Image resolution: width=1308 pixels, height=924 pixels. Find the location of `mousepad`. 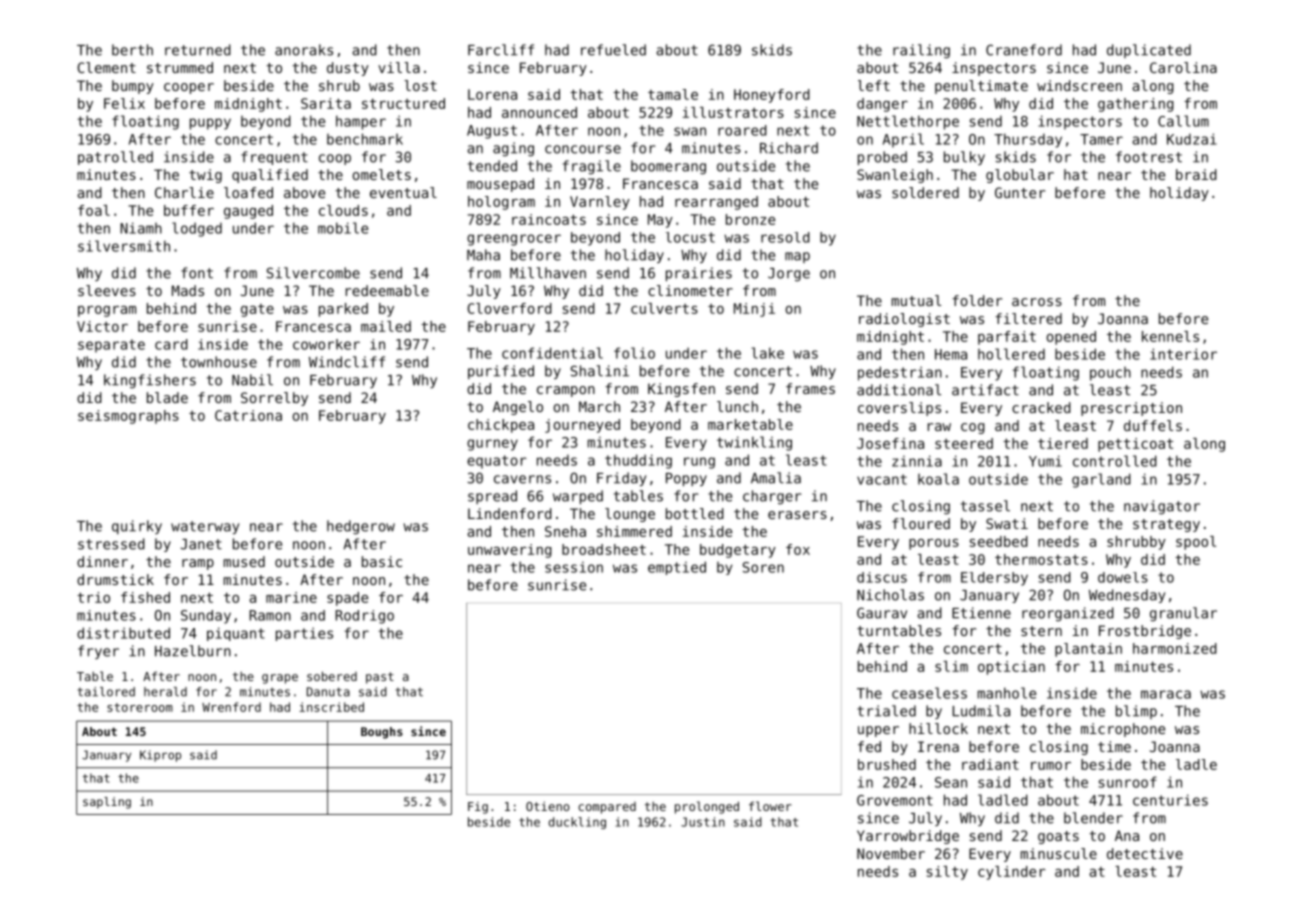

mousepad is located at coordinates (500, 185).
